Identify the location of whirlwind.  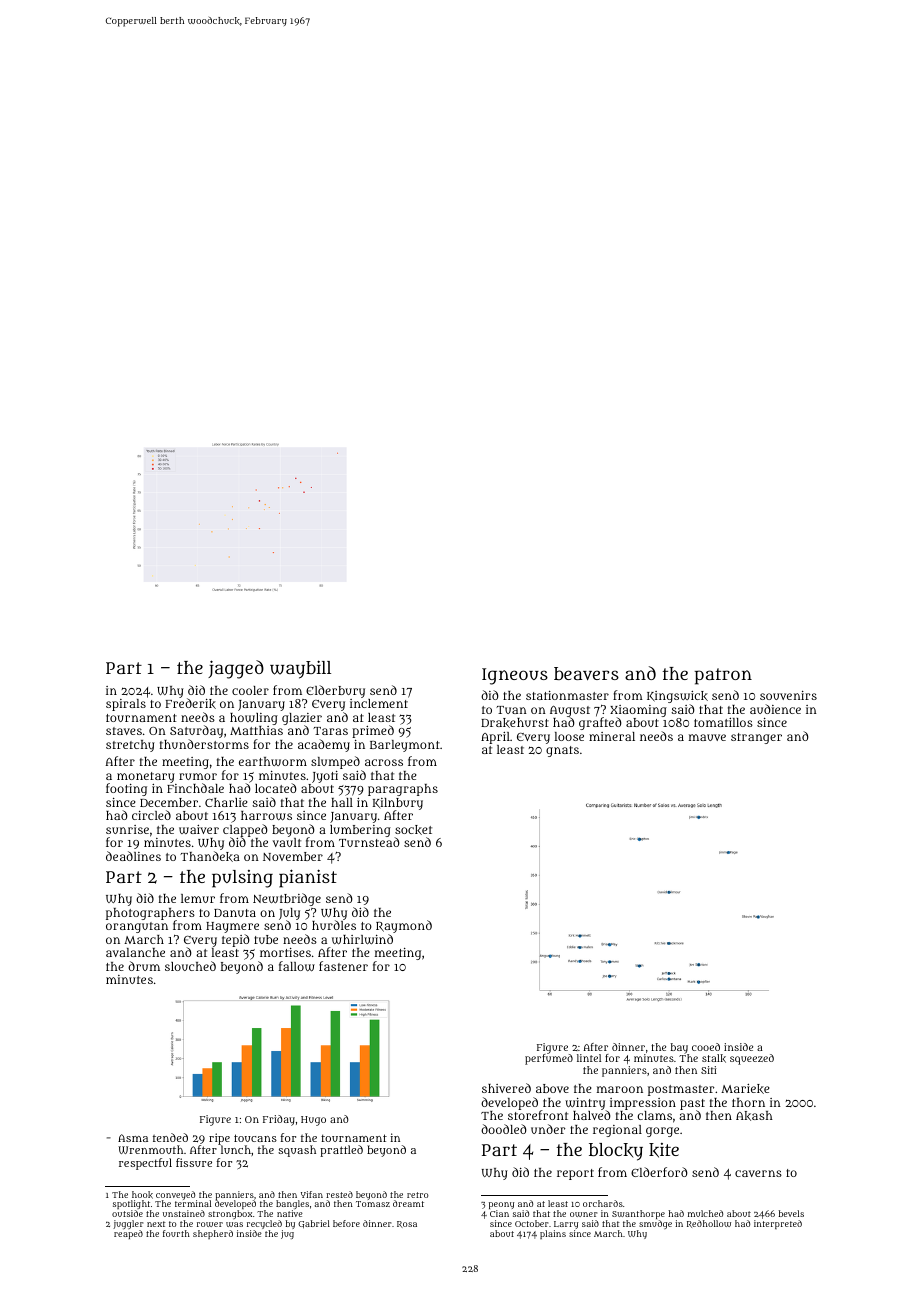
(362, 939).
